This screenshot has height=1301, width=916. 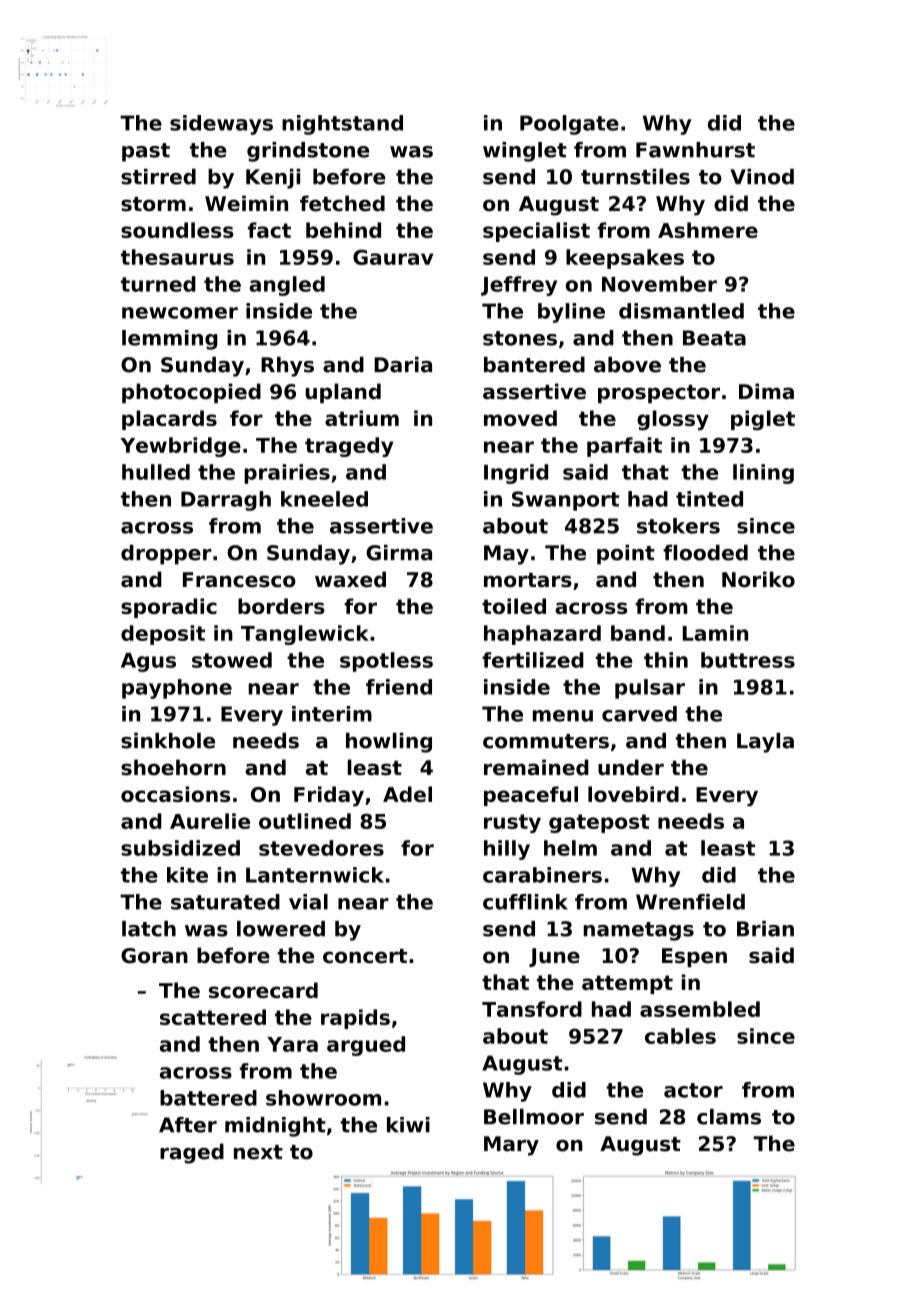 What do you see at coordinates (695, 150) in the screenshot?
I see `Fawnhurst` at bounding box center [695, 150].
